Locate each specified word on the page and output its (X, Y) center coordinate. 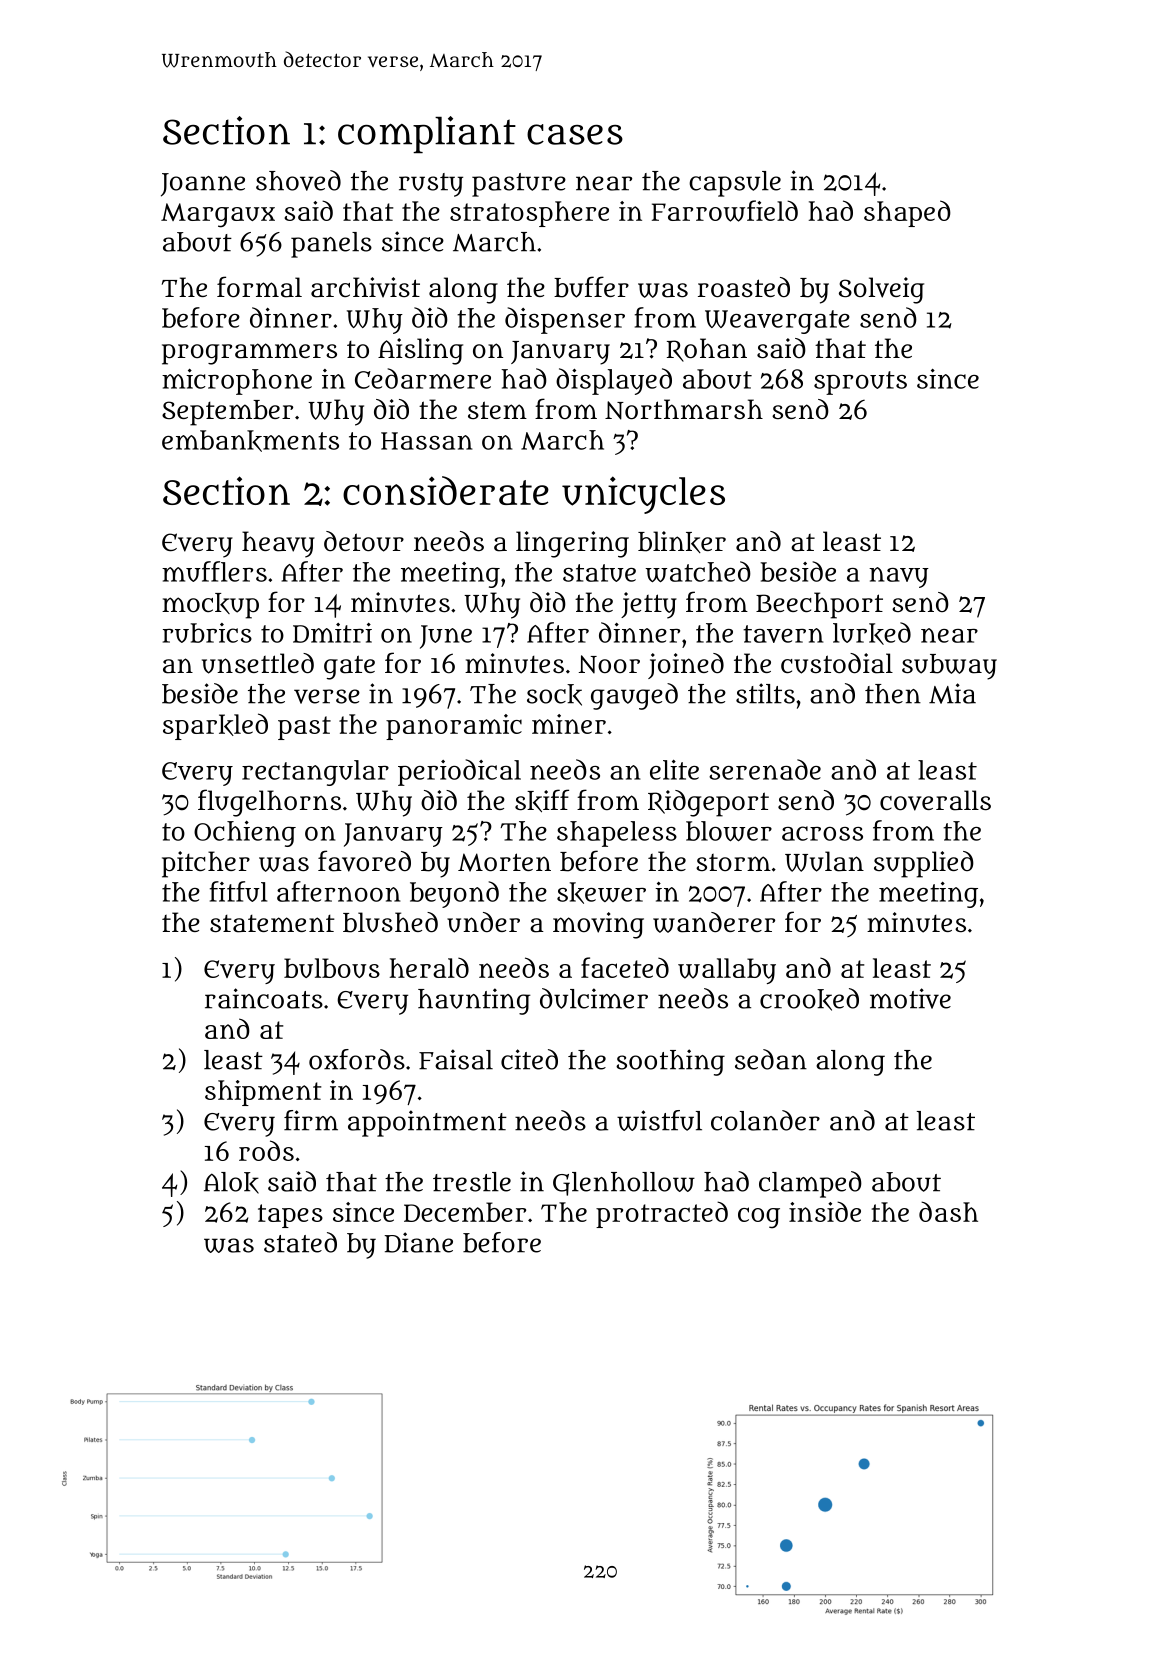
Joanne (203, 185)
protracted (662, 1214)
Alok (231, 1183)
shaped (907, 213)
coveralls (935, 800)
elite (674, 770)
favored (364, 861)
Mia (952, 693)
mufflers (214, 571)
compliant (427, 134)
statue (599, 573)
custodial (837, 663)
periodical (459, 772)
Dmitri (332, 633)
